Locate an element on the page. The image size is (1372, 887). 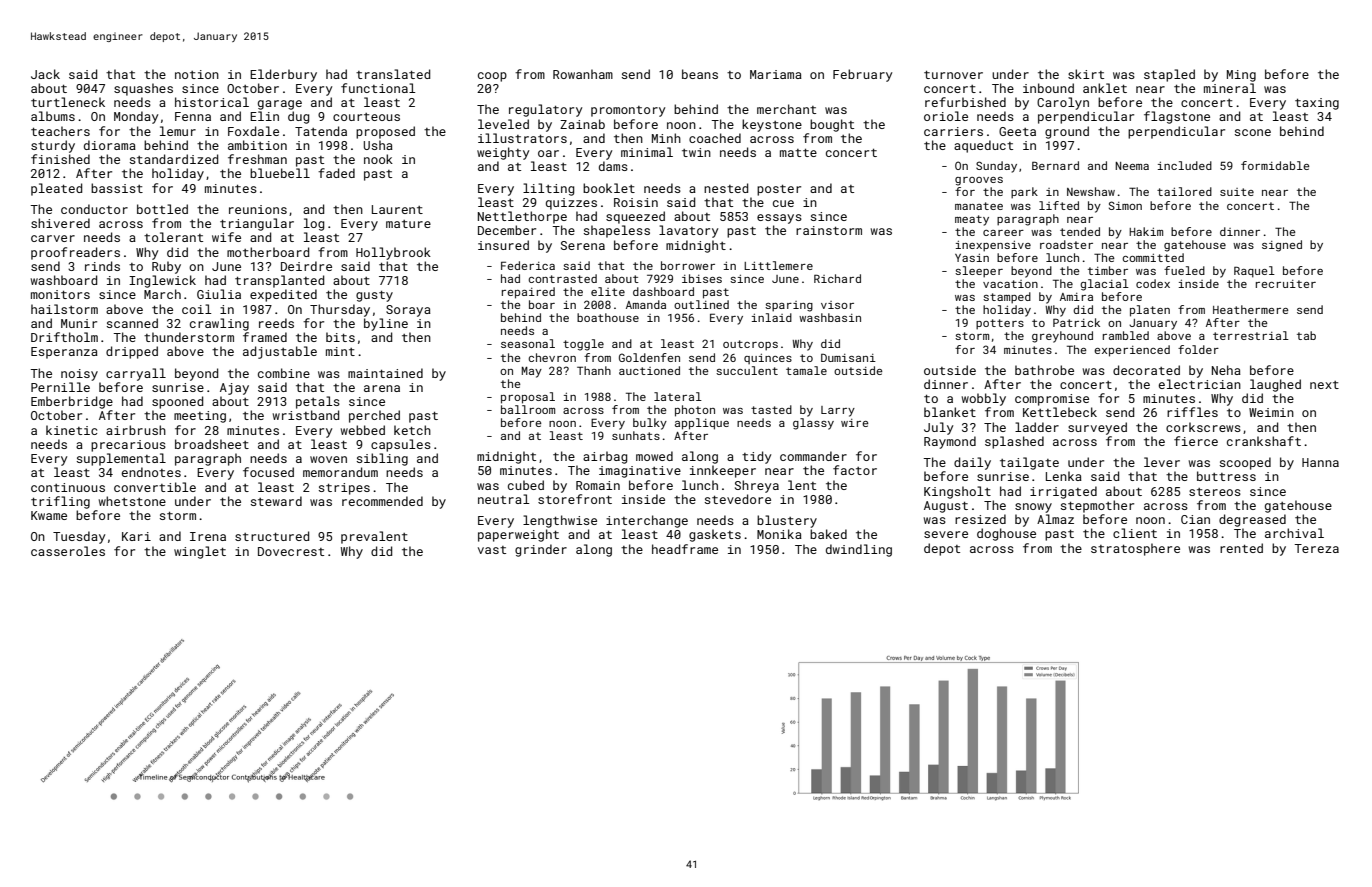
formidable is located at coordinates (1275, 165).
